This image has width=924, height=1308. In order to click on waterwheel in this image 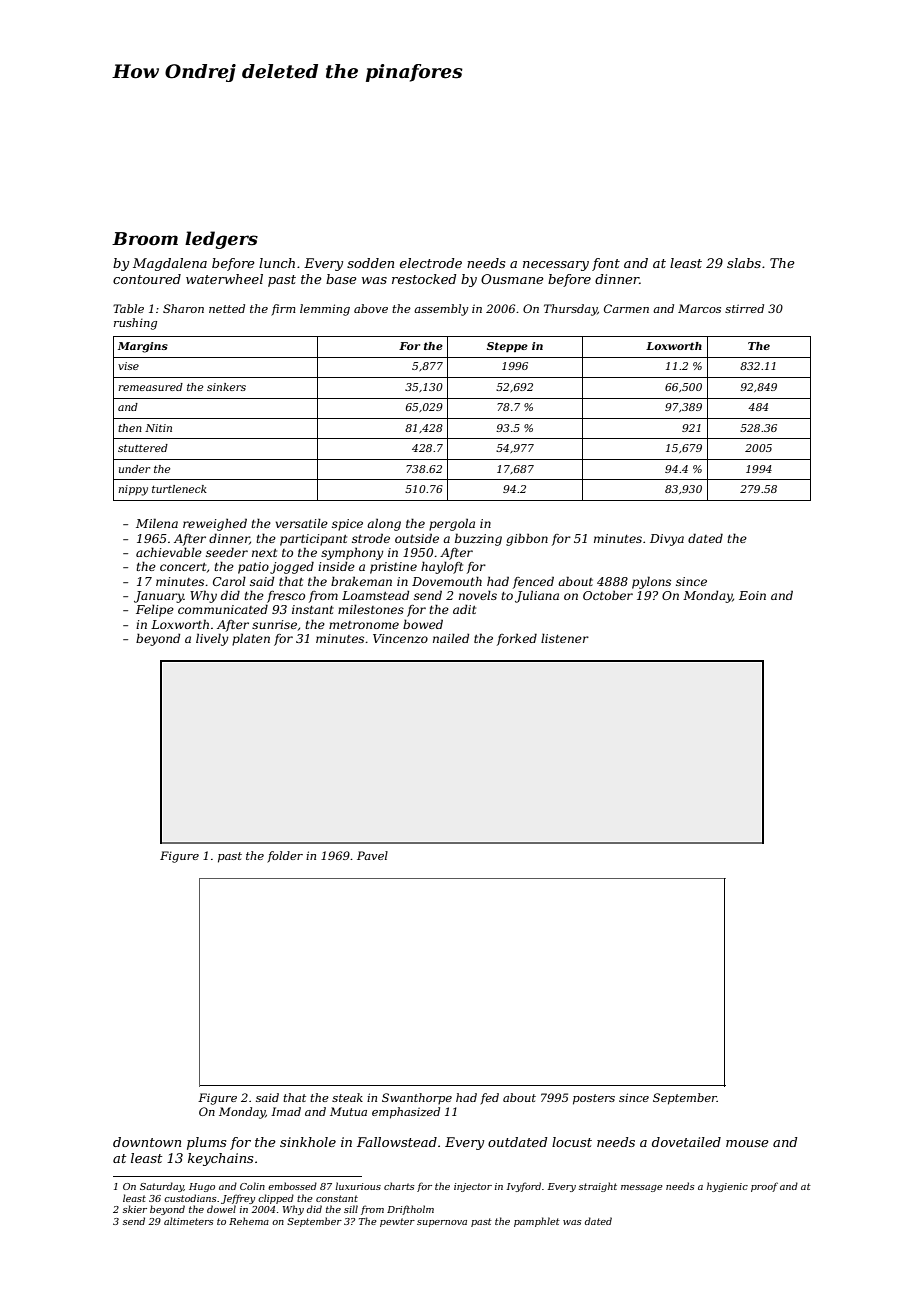, I will do `click(224, 279)`.
